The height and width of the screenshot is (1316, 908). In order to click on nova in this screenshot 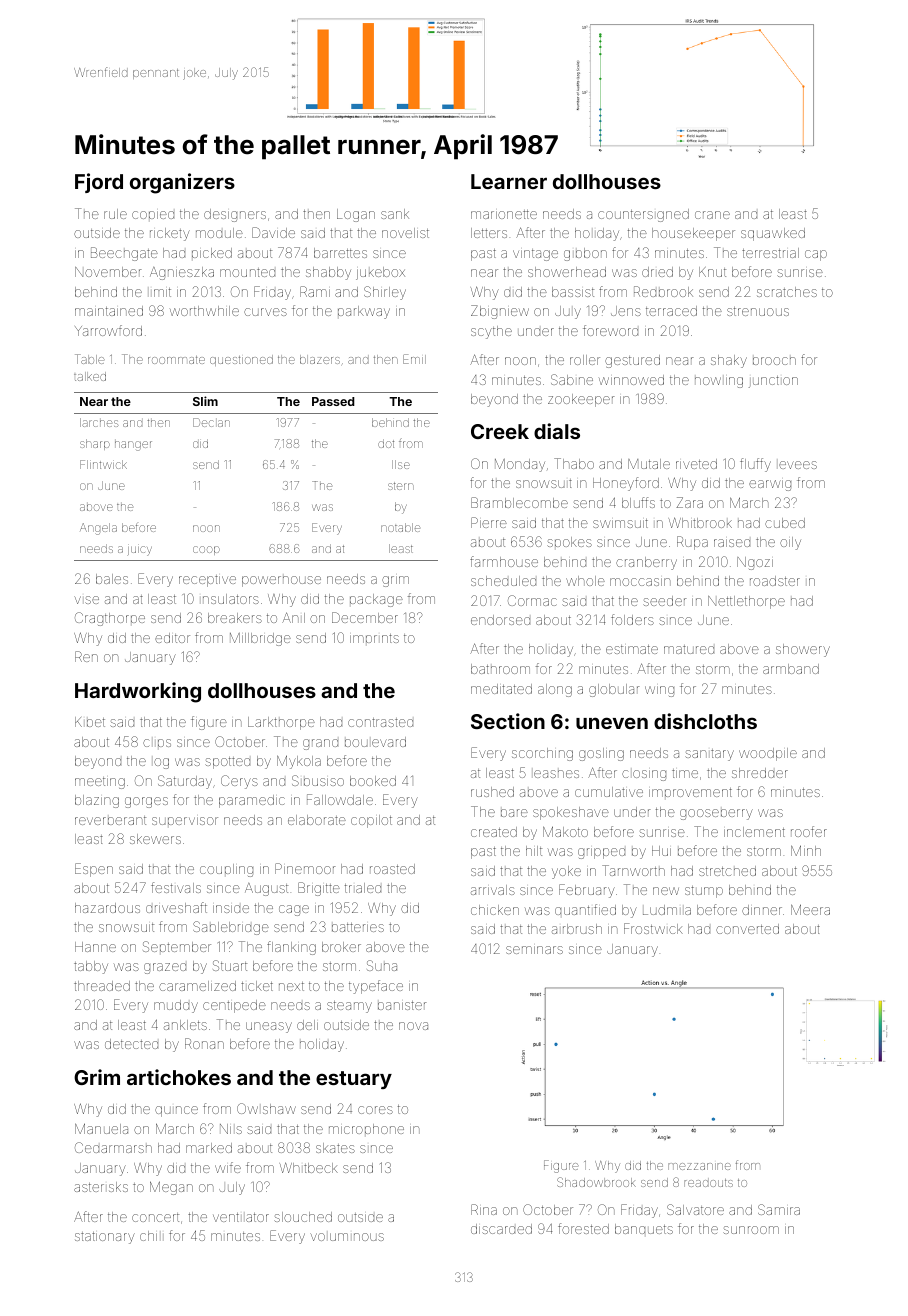, I will do `click(413, 1026)`.
